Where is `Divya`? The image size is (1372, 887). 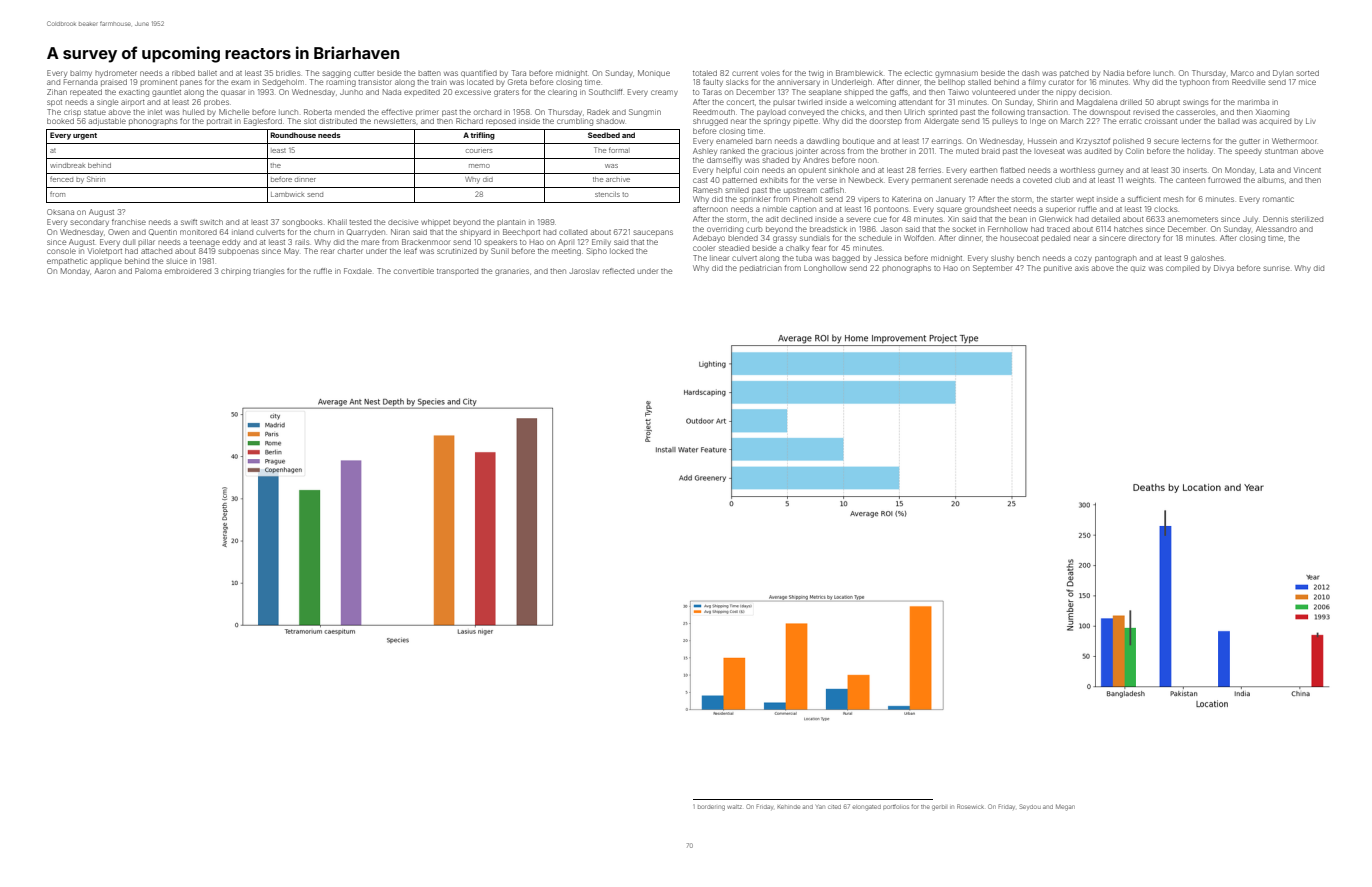
Divya is located at coordinates (1224, 269).
